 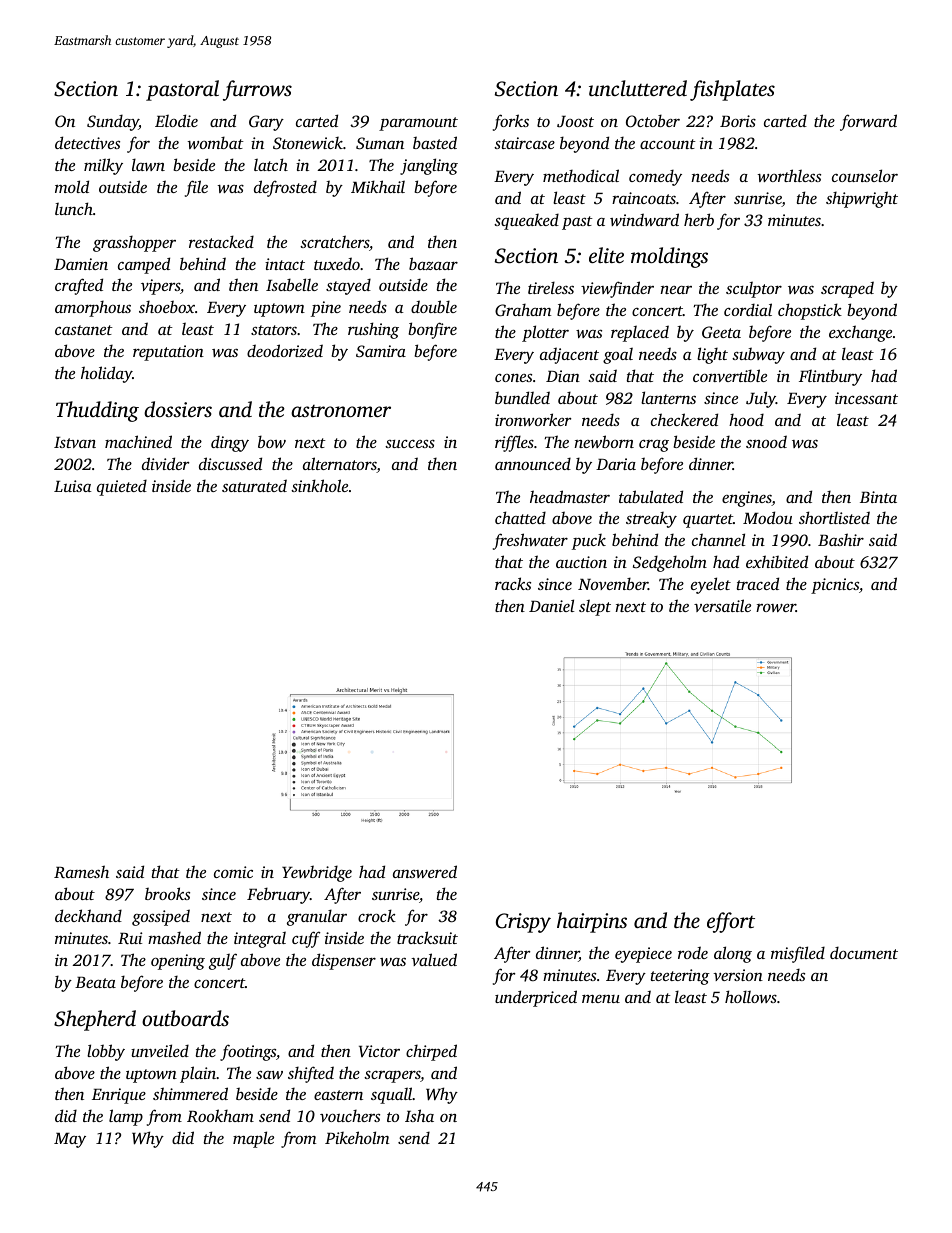 I want to click on effort, so click(x=731, y=922).
